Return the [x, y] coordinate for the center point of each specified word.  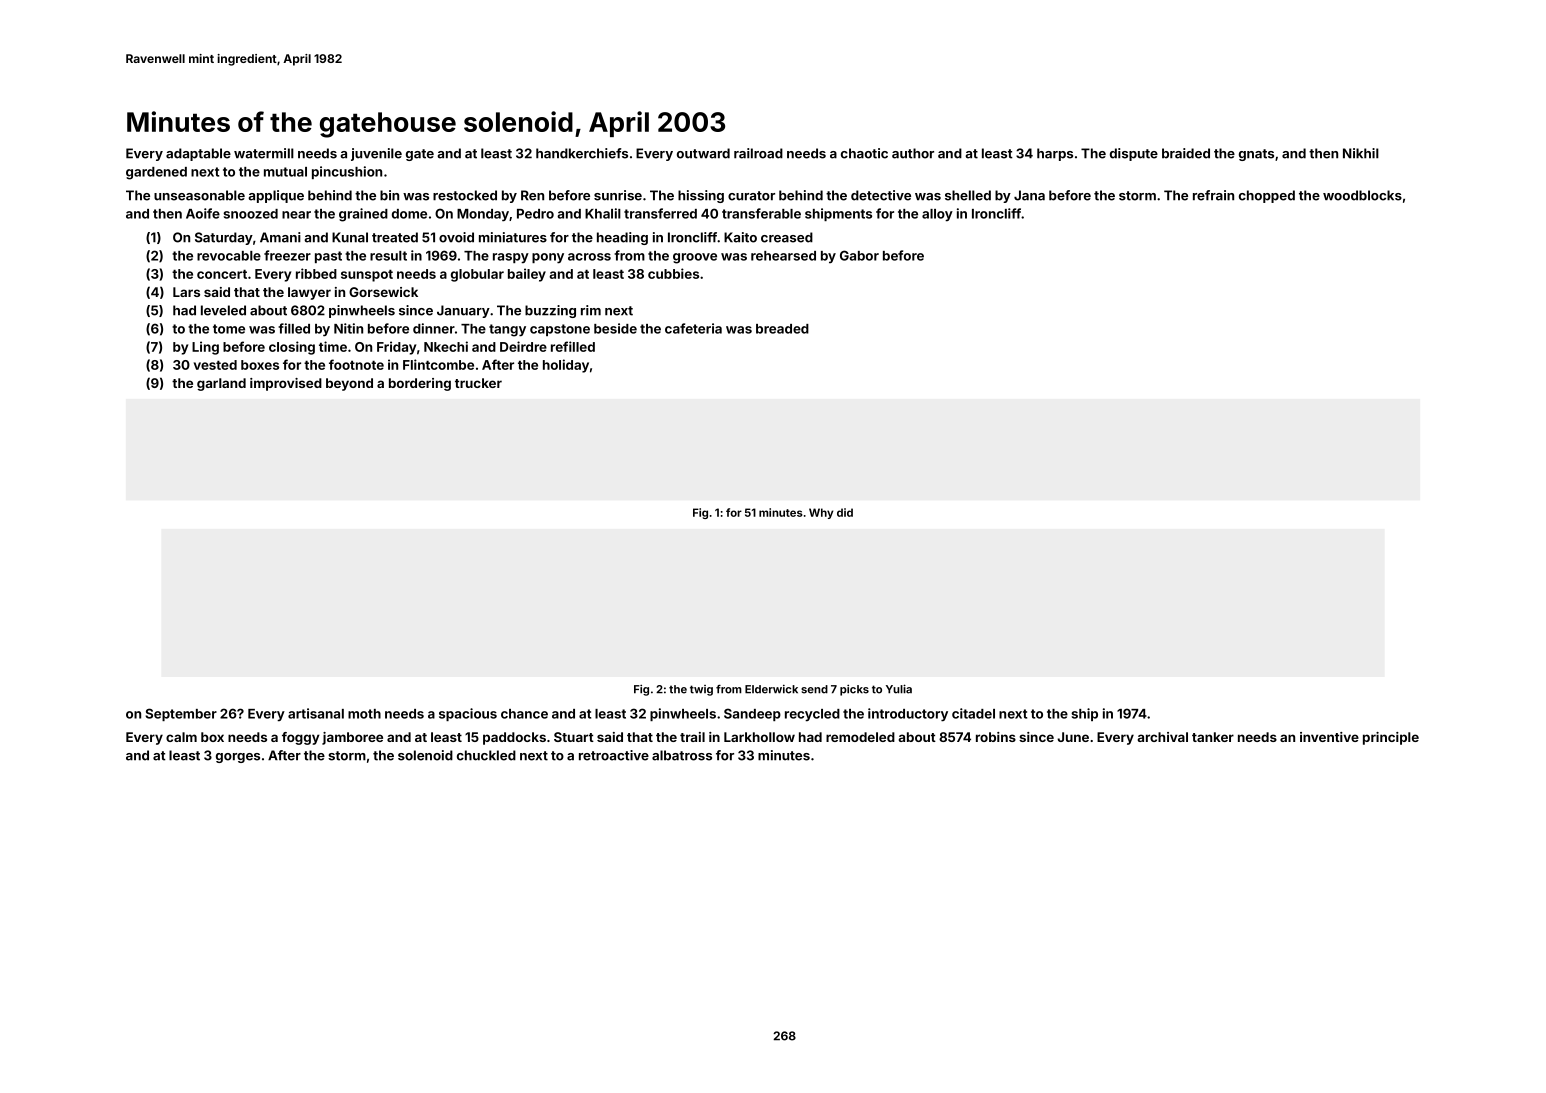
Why [821, 513]
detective [881, 195]
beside [615, 328]
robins [996, 737]
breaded [782, 329]
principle [1391, 738]
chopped [1267, 196]
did [845, 512]
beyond [349, 384]
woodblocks [1362, 195]
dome [409, 214]
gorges [238, 758]
